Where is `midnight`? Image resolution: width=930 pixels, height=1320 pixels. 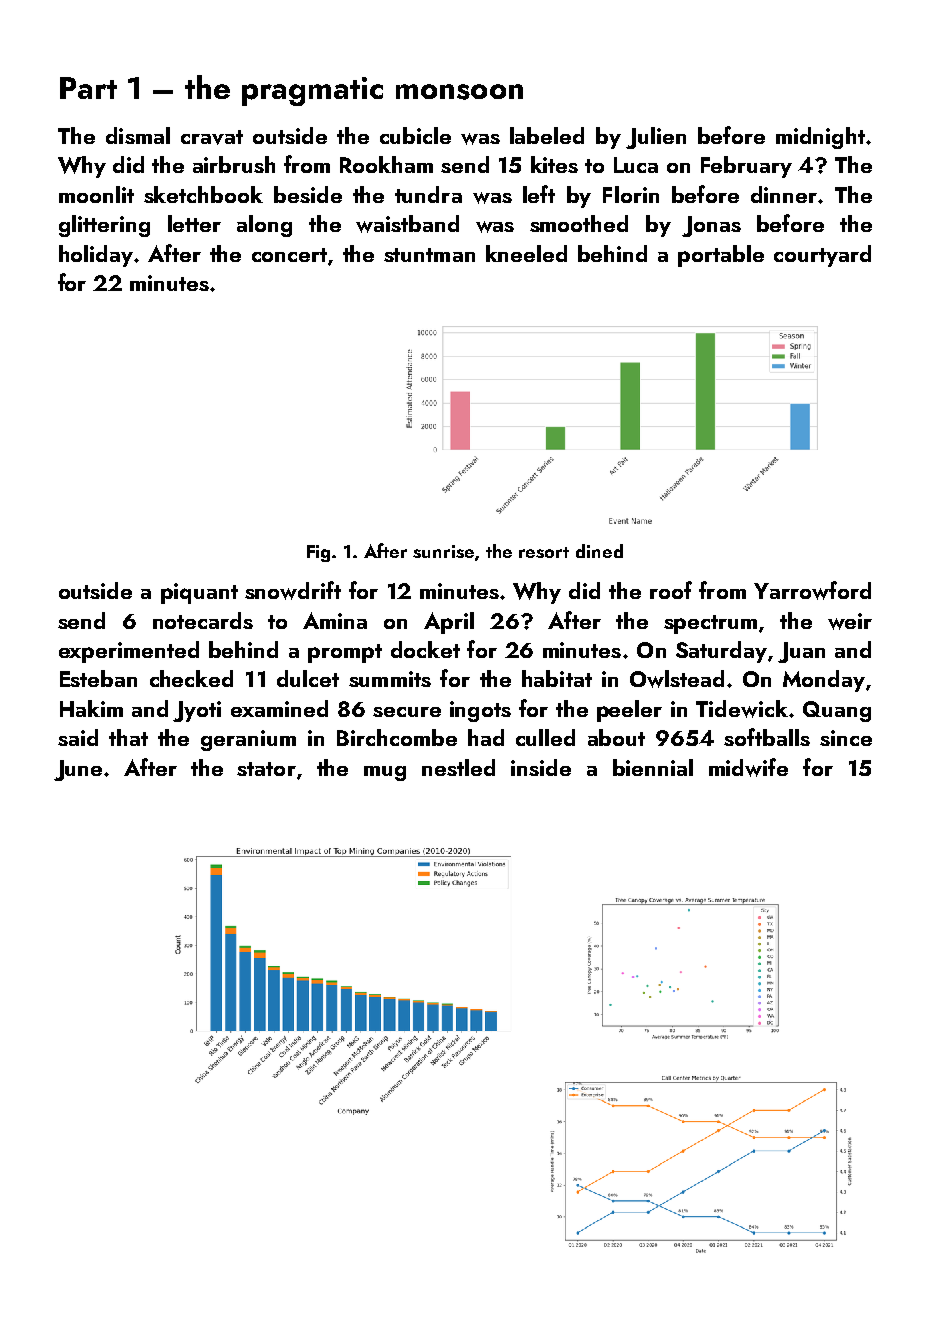
midnight is located at coordinates (820, 138).
